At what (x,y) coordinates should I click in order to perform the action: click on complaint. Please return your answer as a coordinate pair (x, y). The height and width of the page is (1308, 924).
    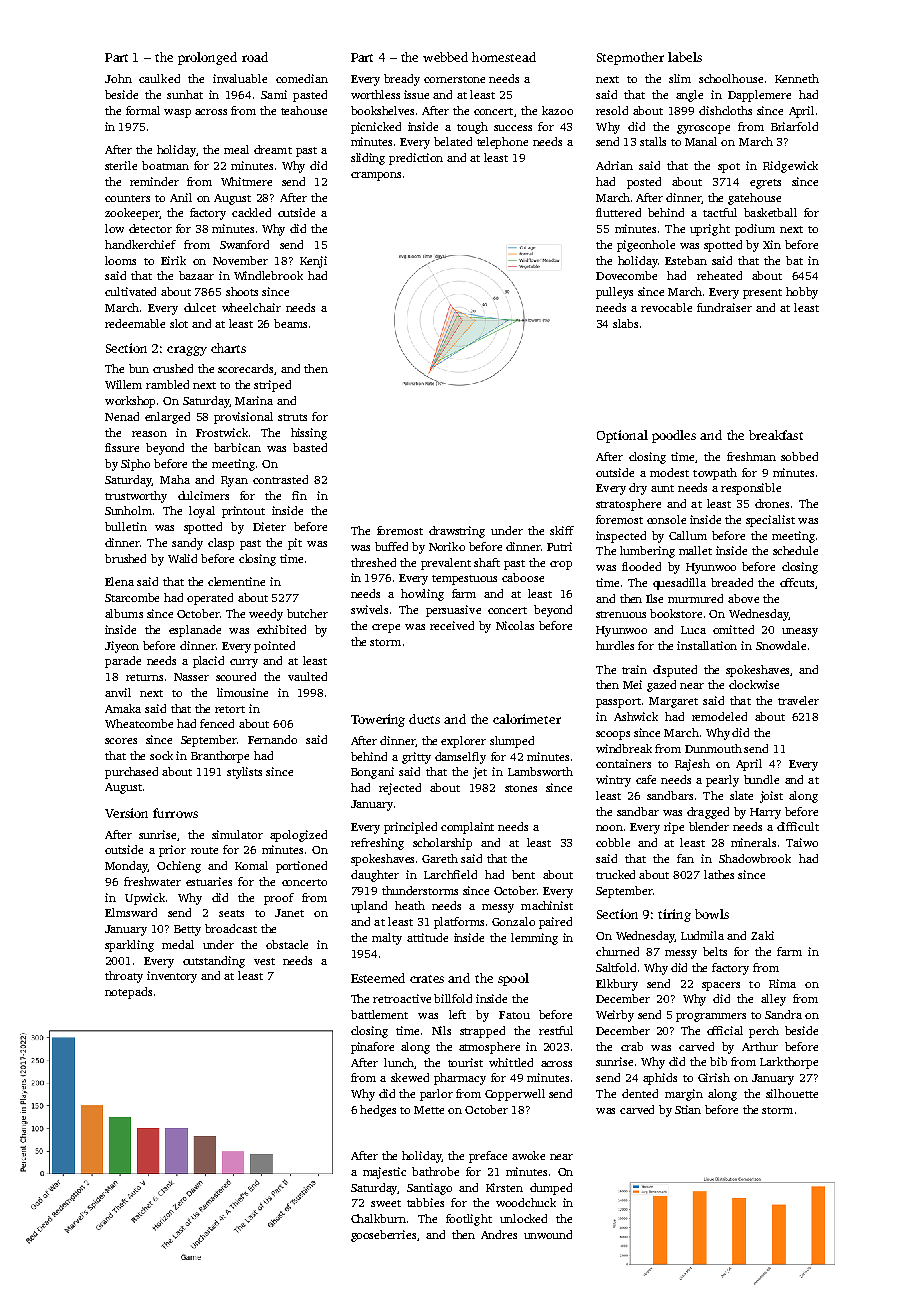
    Looking at the image, I should click on (467, 828).
